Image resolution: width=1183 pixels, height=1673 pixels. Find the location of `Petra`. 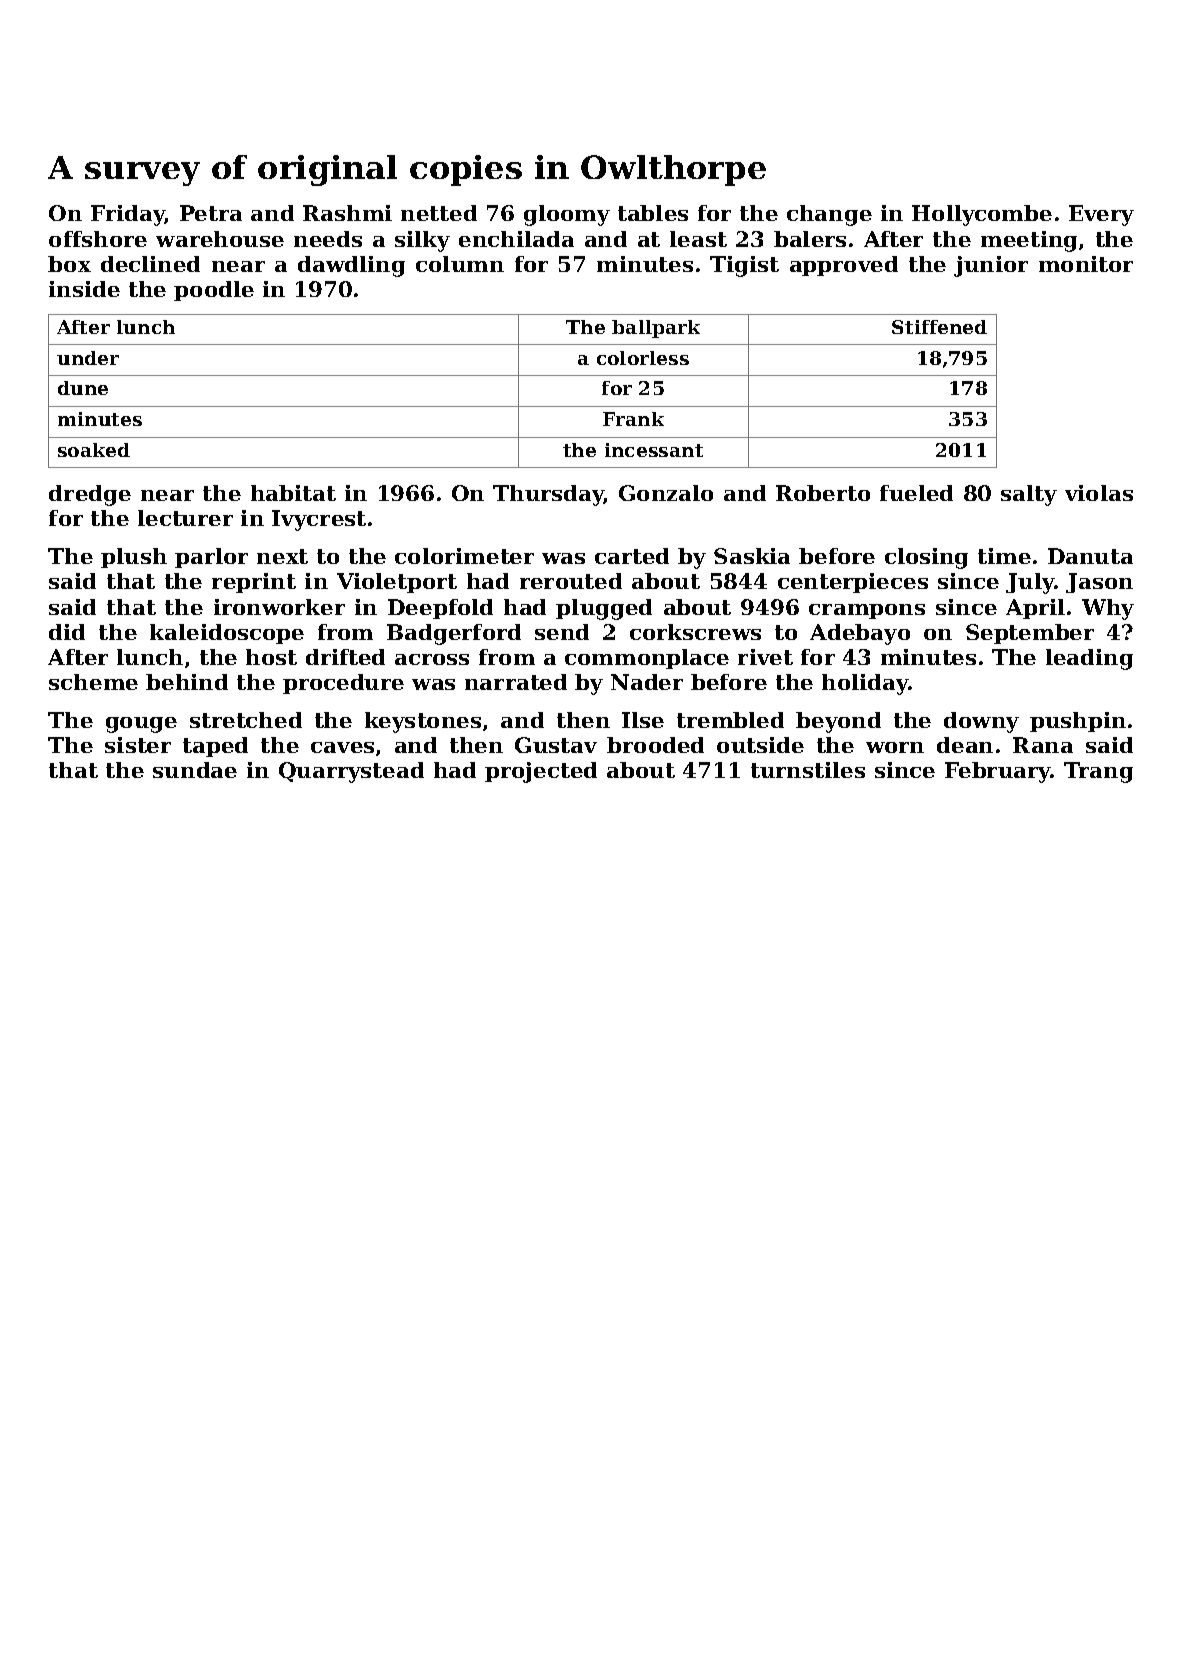

Petra is located at coordinates (211, 213).
